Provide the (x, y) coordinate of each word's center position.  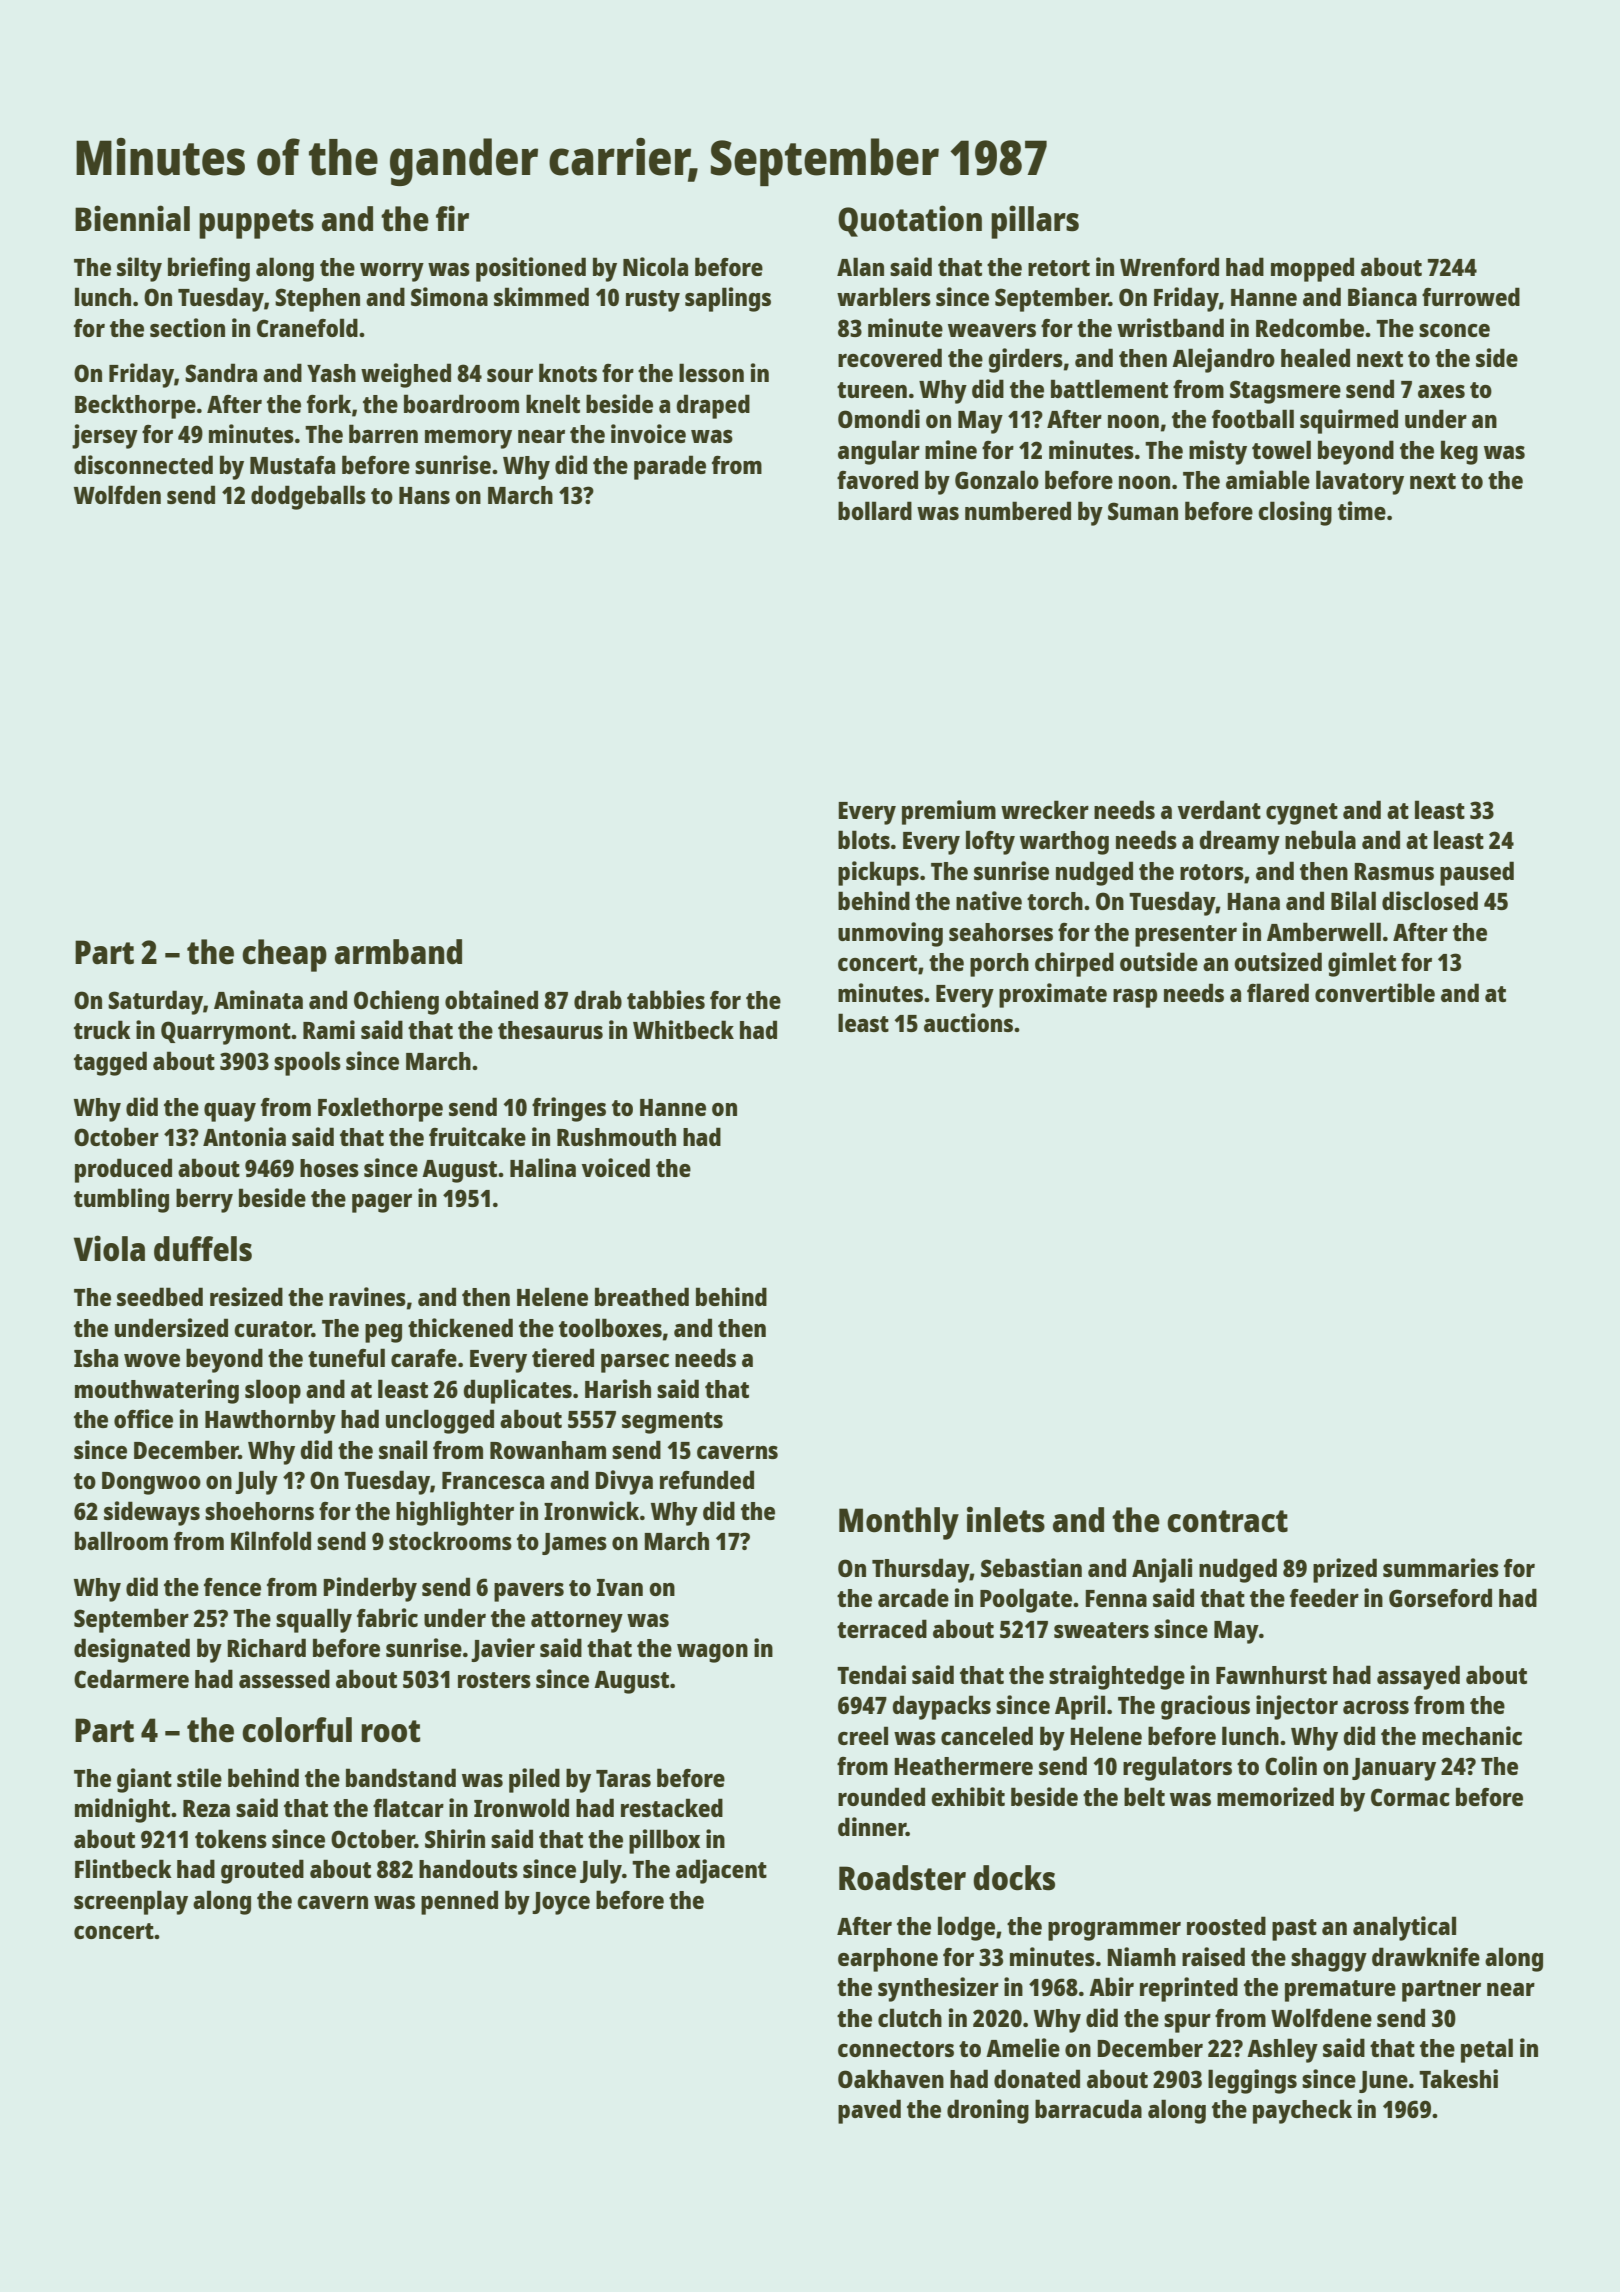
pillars (1035, 222)
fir (452, 218)
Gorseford (1440, 1597)
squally (314, 1620)
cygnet (1302, 814)
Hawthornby (270, 1421)
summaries (1441, 1567)
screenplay (131, 1902)
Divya (624, 1482)
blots (864, 839)
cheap (284, 955)
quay (230, 1112)
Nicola (655, 266)
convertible (1375, 992)
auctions (968, 1022)
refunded (707, 1479)
